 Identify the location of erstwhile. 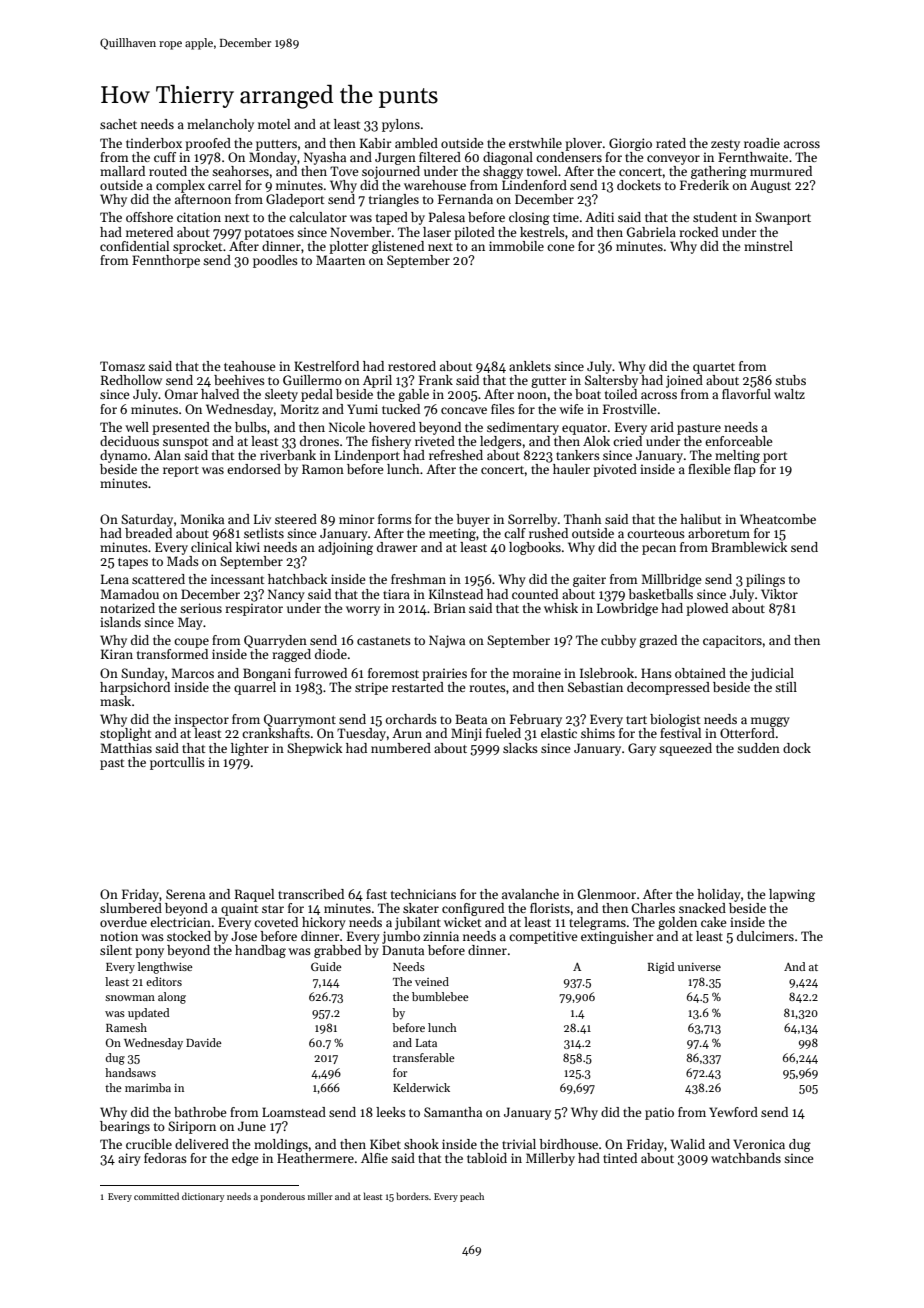
(535, 143).
